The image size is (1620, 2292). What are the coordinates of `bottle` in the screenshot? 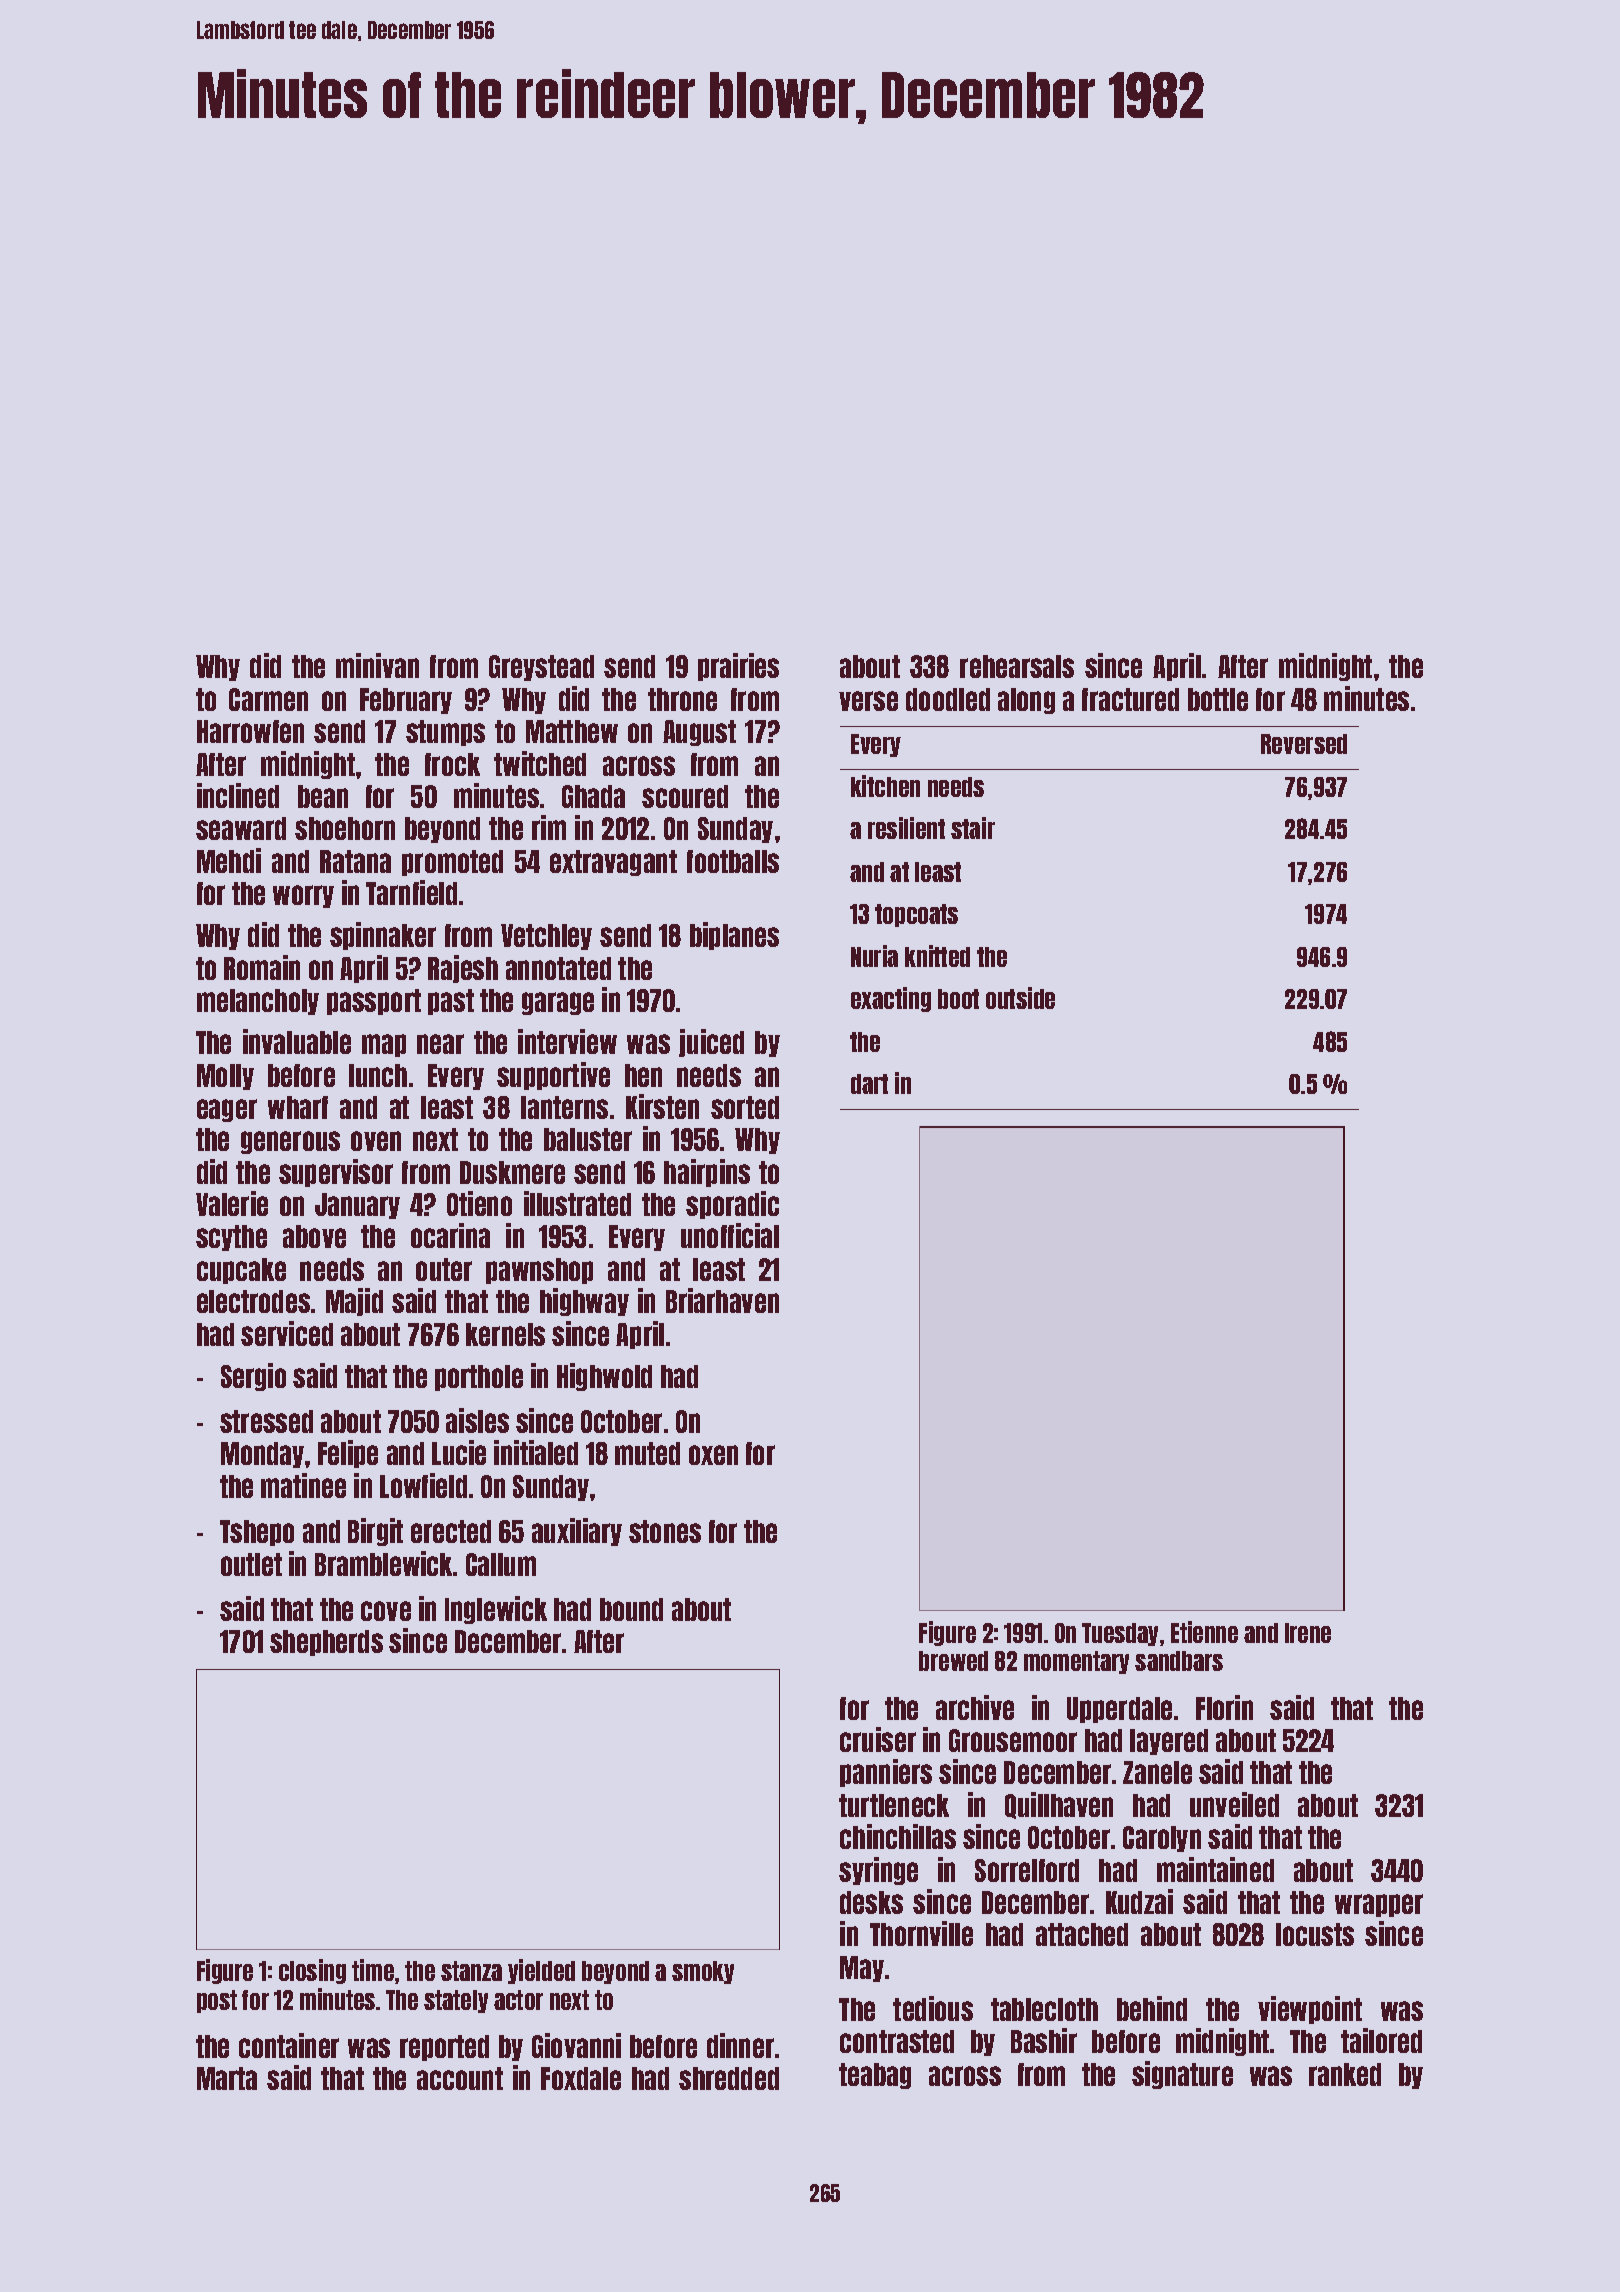 It's located at (1218, 699).
